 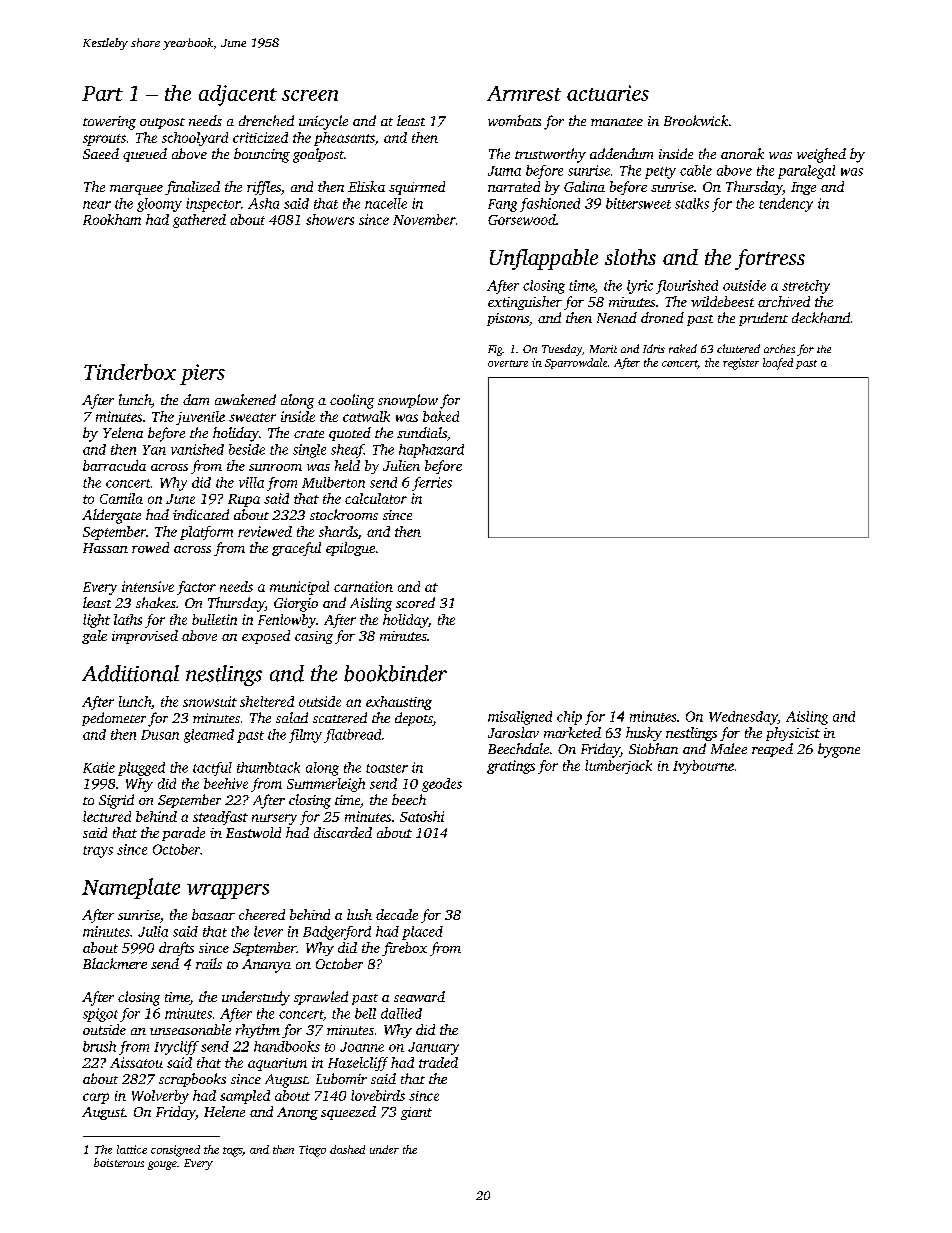 What do you see at coordinates (416, 1113) in the screenshot?
I see `giant` at bounding box center [416, 1113].
